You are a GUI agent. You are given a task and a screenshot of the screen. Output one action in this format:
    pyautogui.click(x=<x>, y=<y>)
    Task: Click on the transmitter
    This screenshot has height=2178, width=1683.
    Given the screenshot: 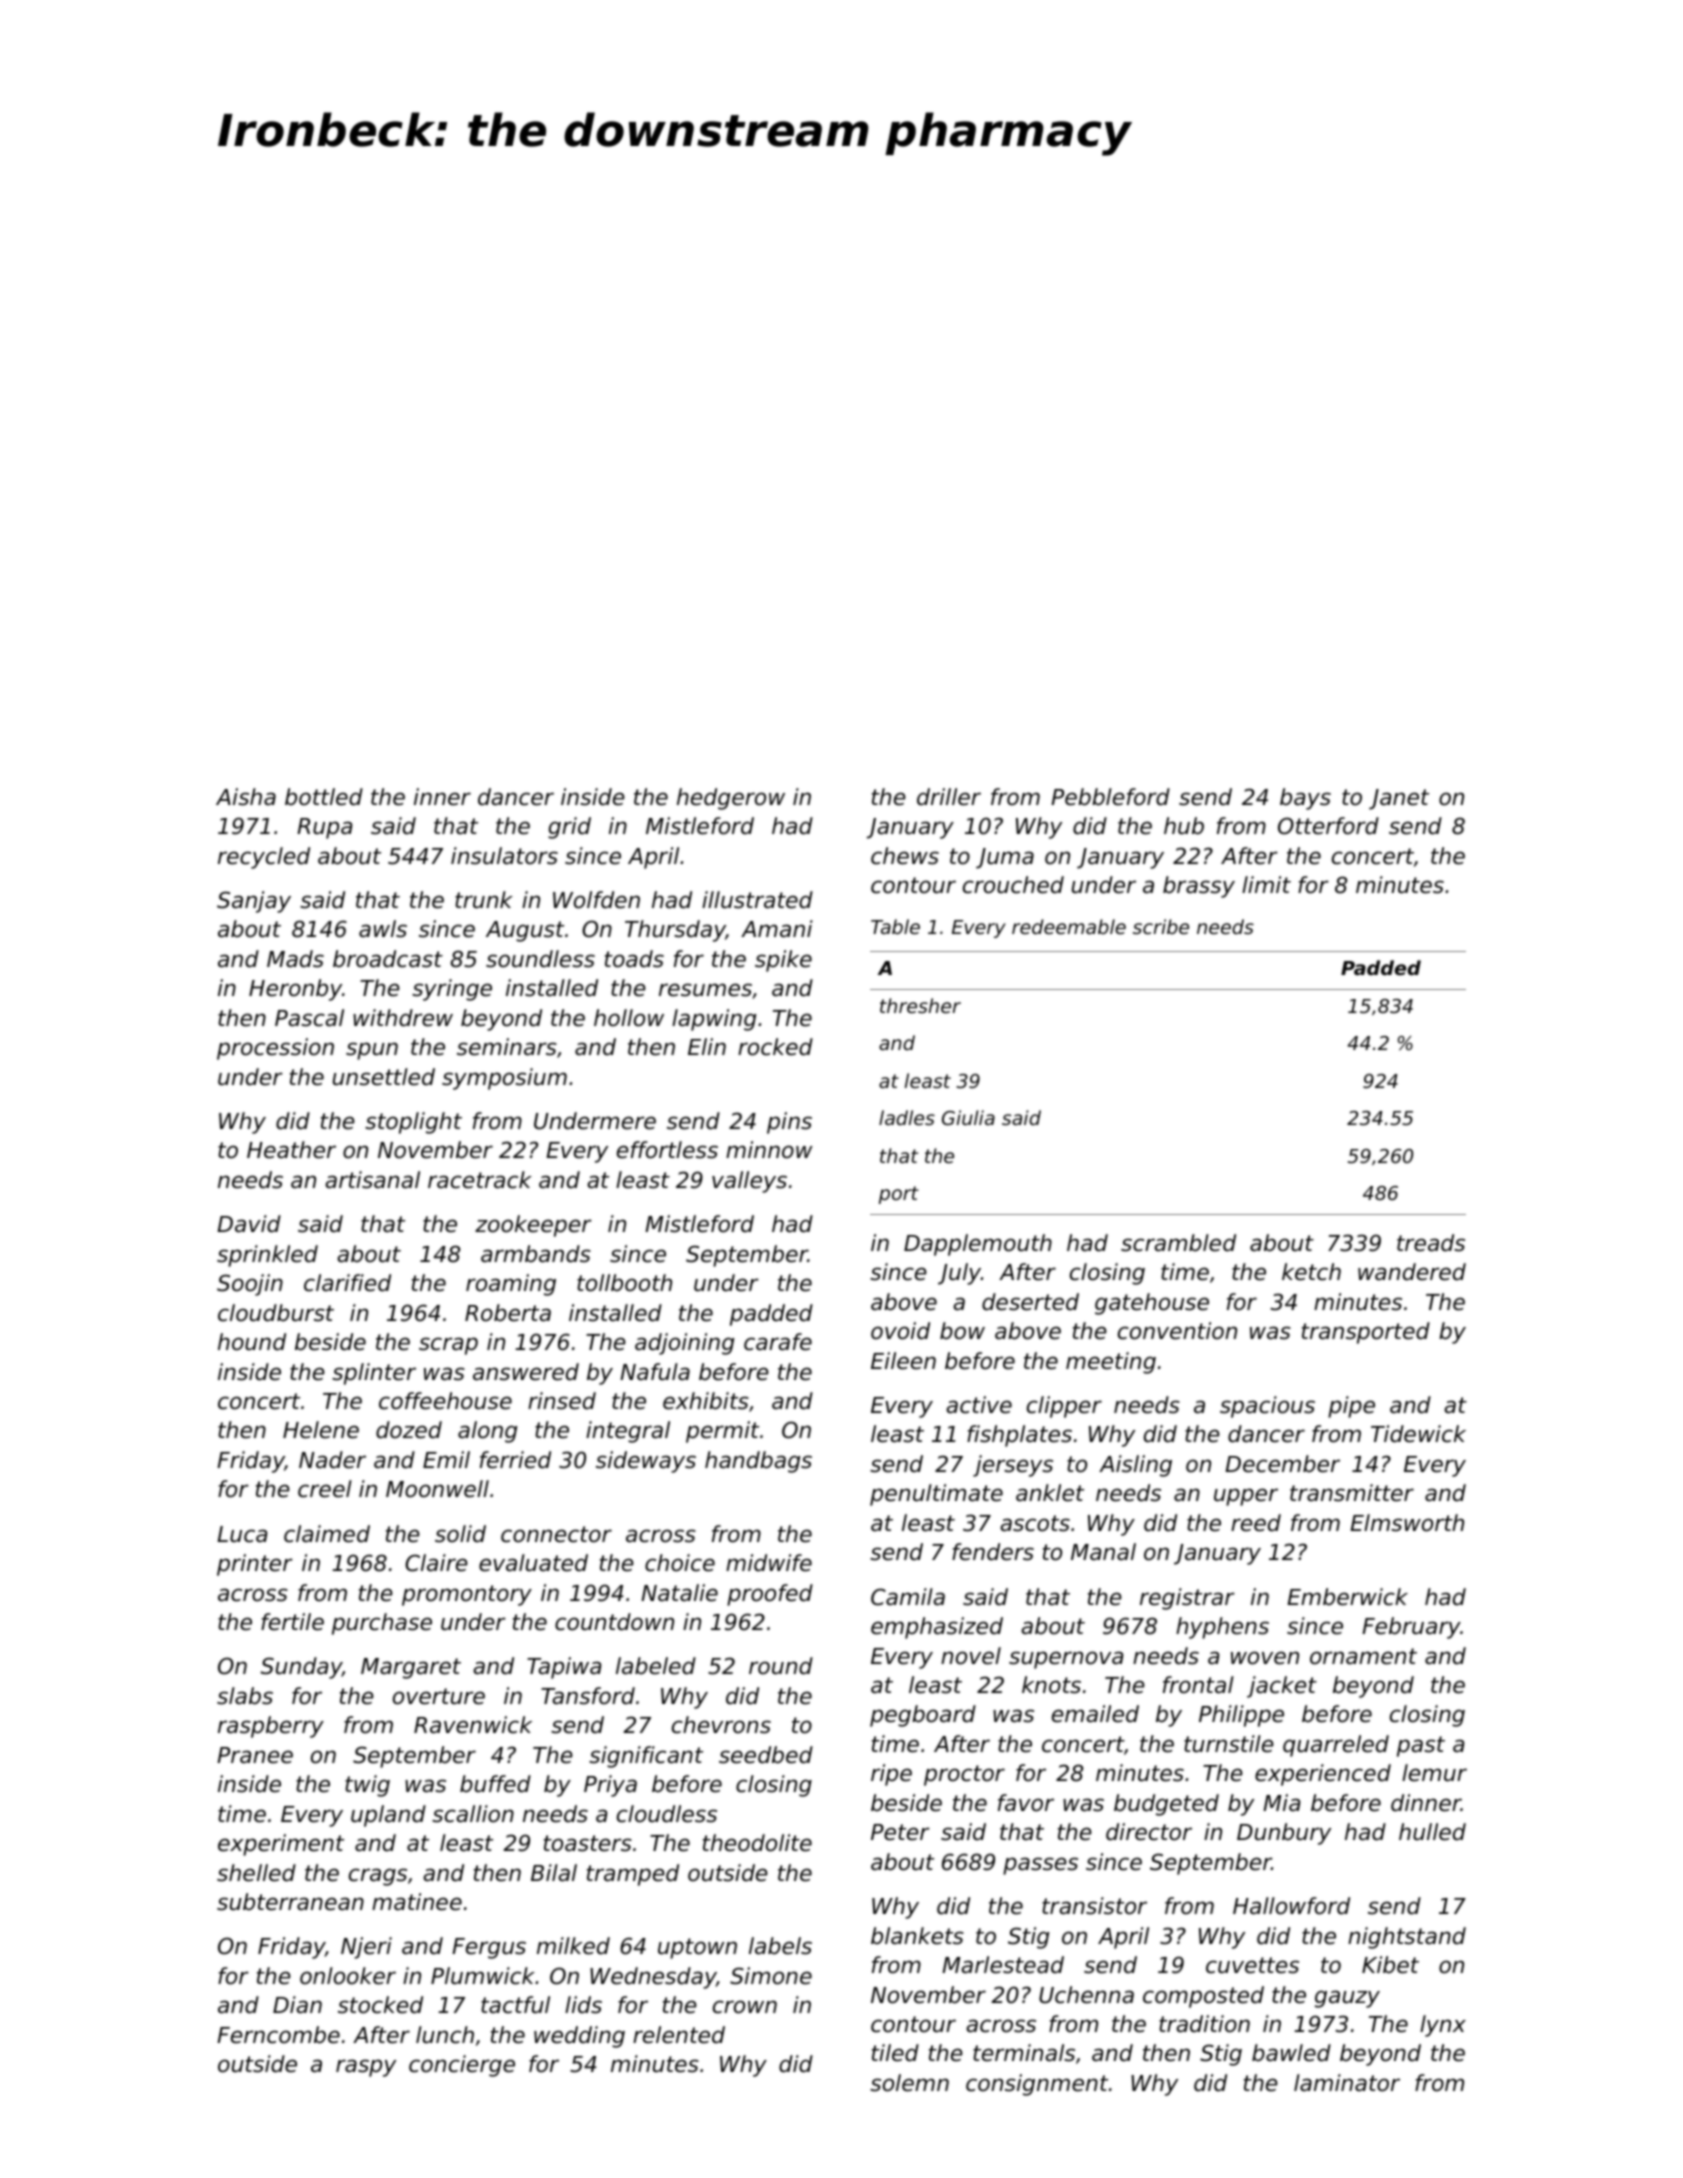 What is the action you would take?
    pyautogui.click(x=1352, y=1493)
